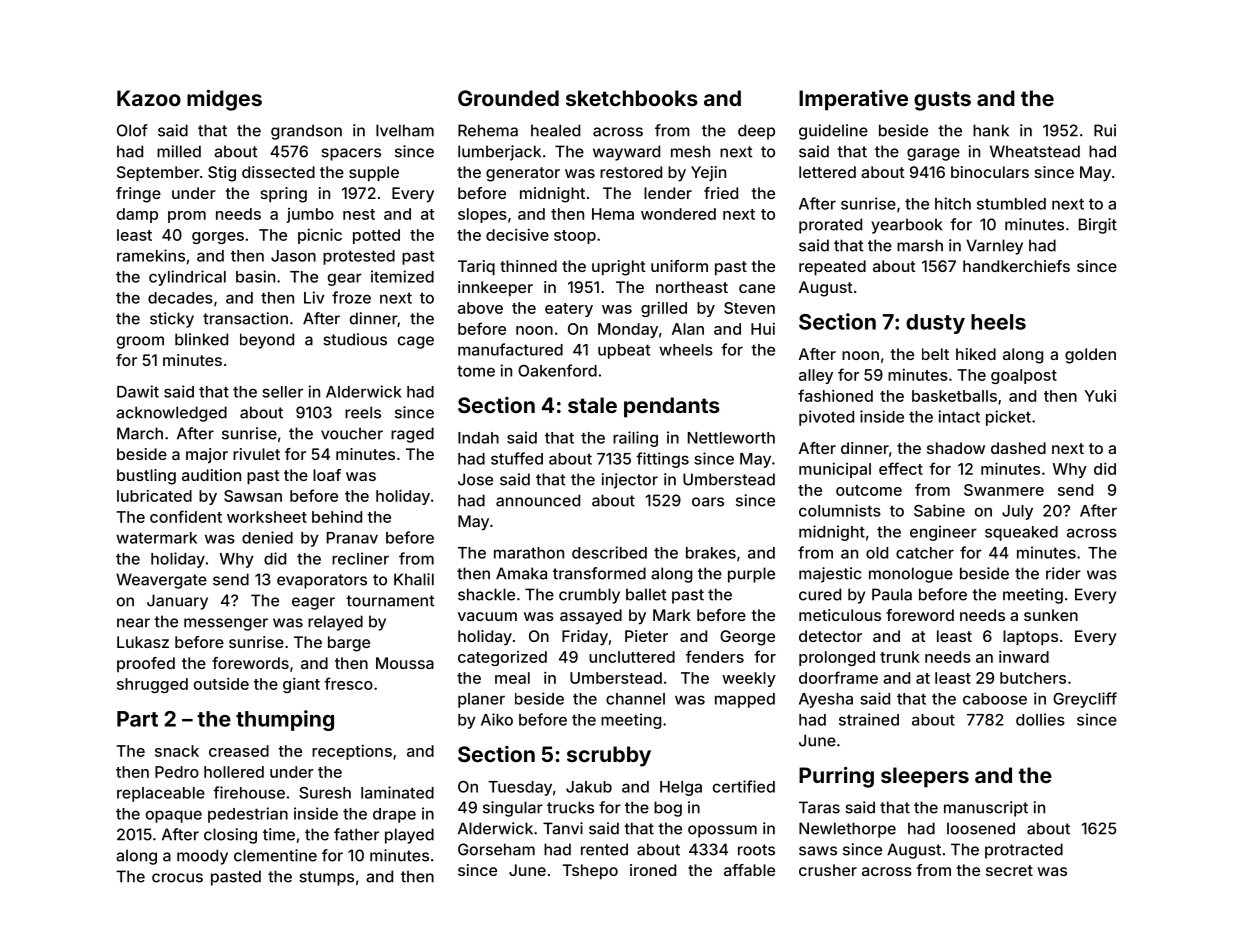  Describe the element at coordinates (496, 849) in the screenshot. I see `Gorseham` at that location.
